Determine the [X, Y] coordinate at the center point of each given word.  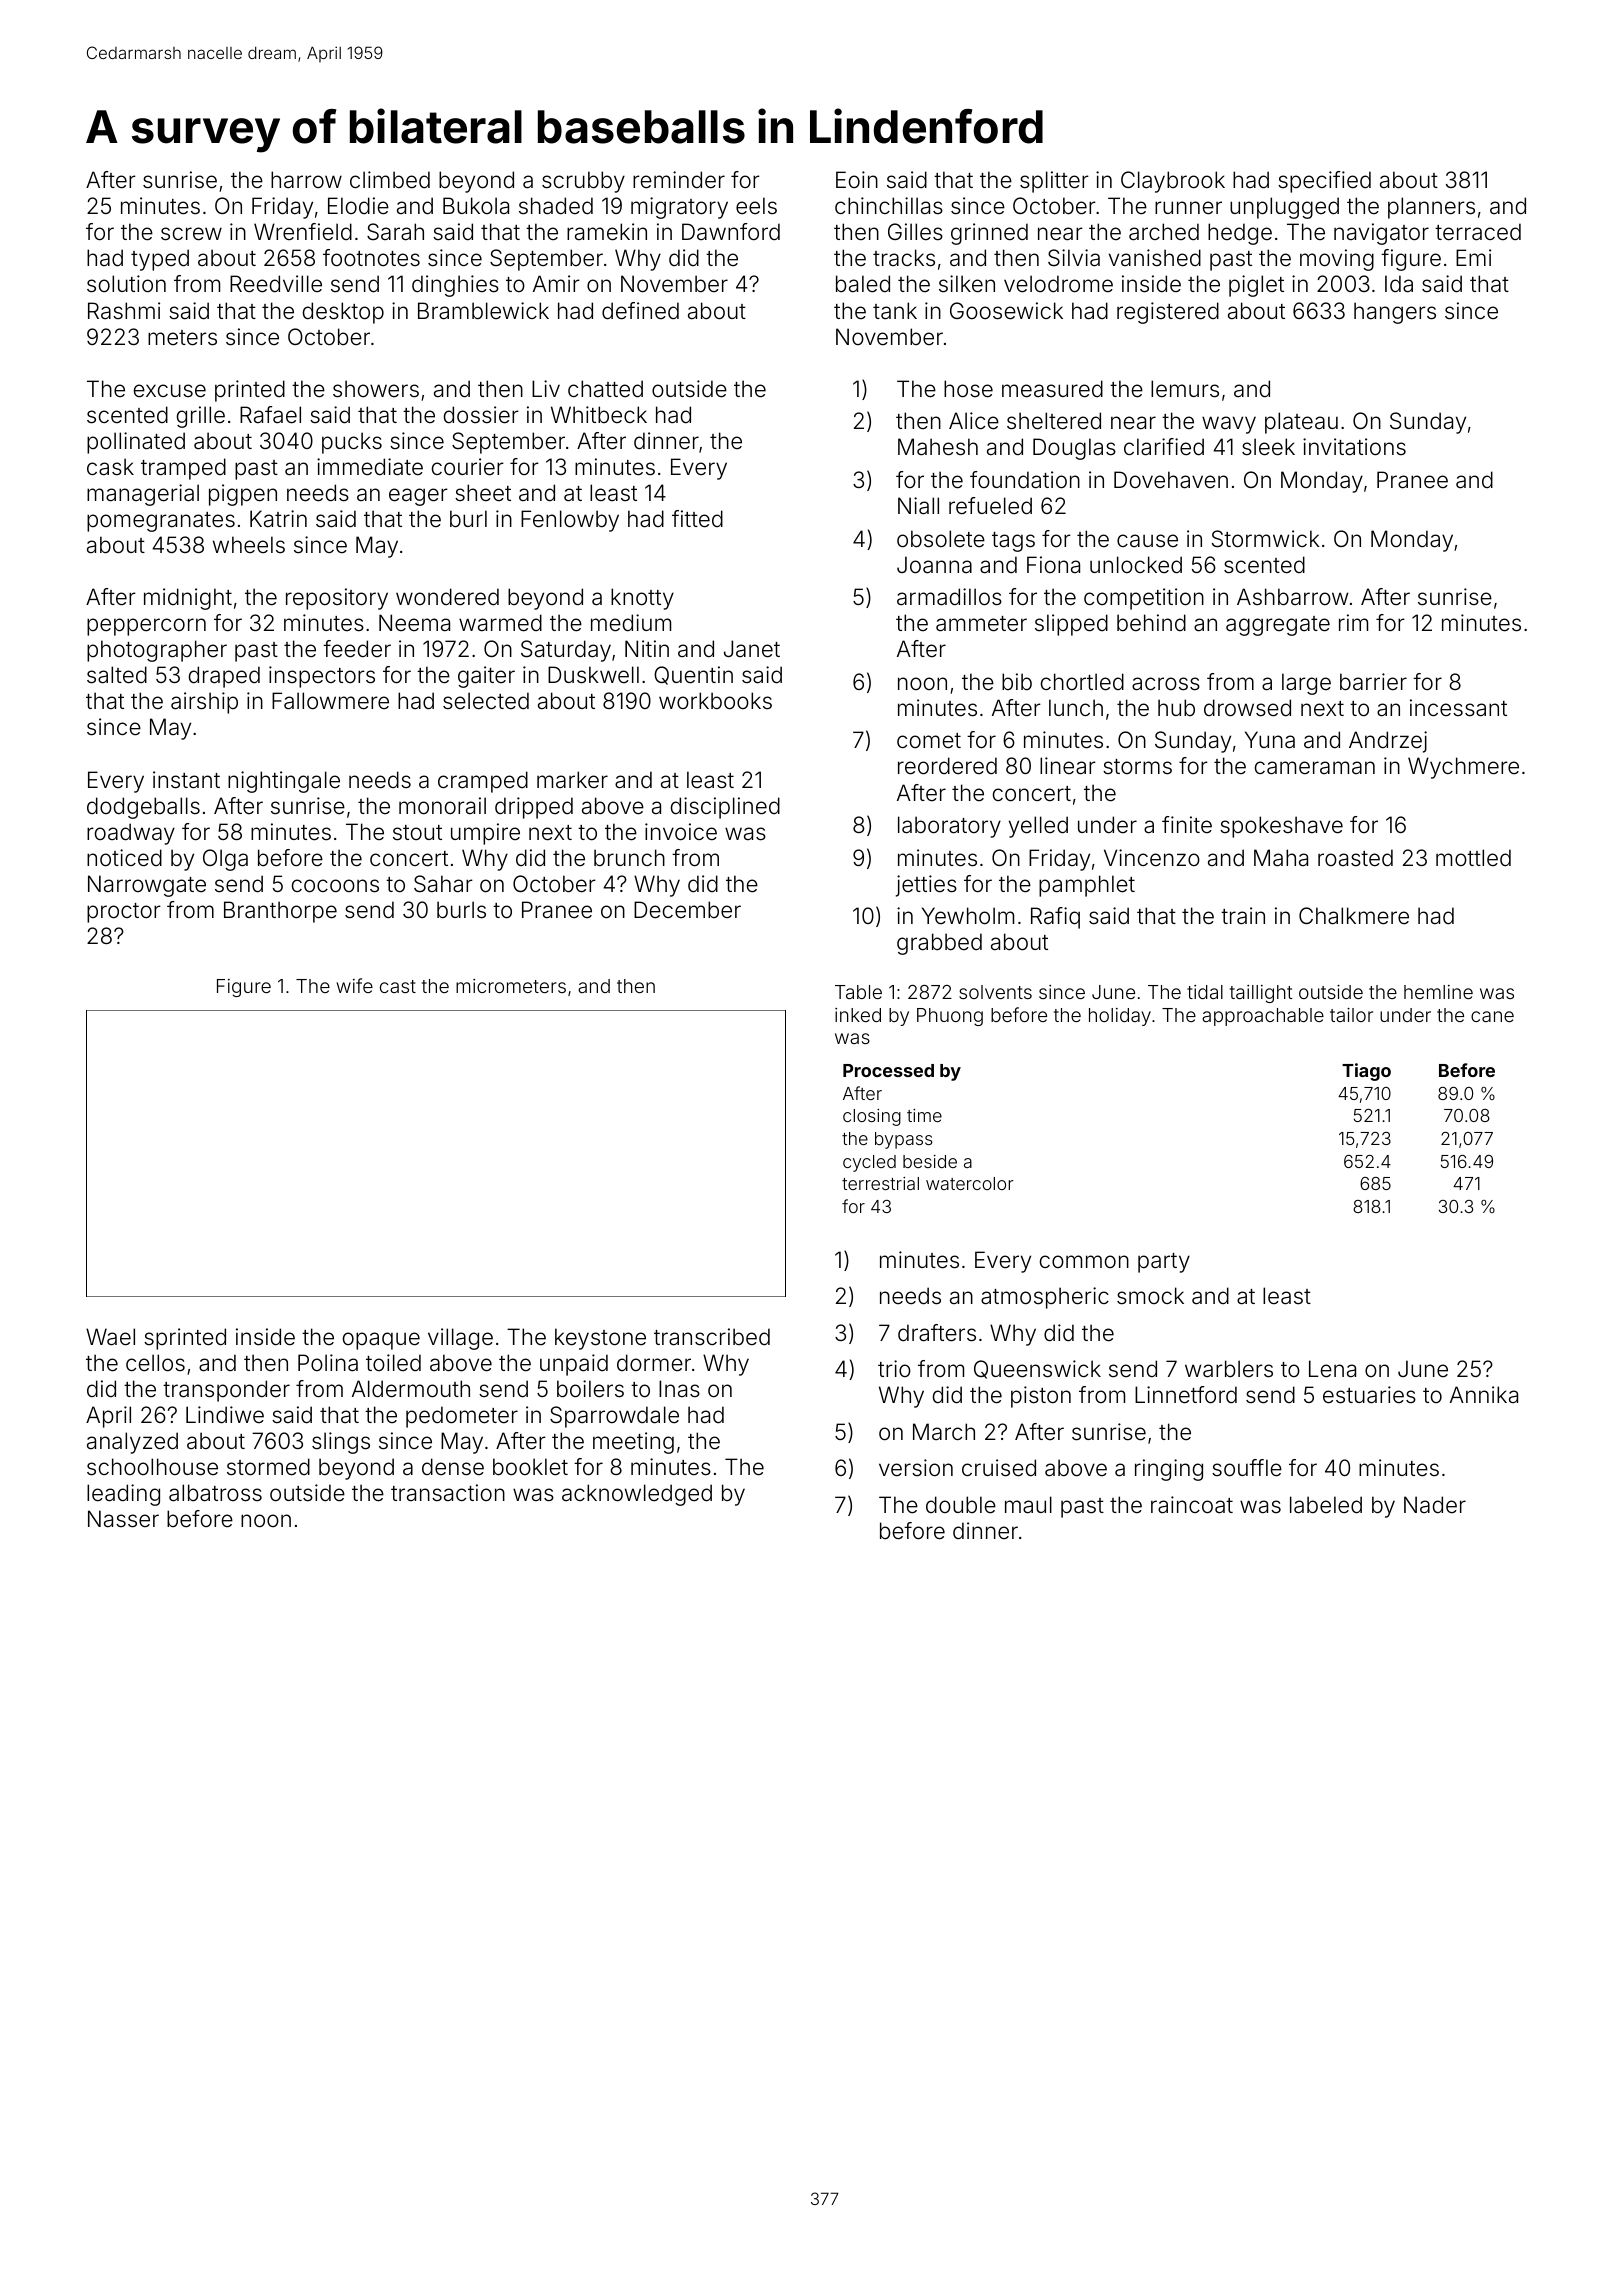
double [961, 1505]
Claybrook [1173, 182]
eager [418, 497]
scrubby [583, 182]
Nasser [123, 1519]
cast [398, 986]
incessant [1458, 708]
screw [191, 234]
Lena [1332, 1369]
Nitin [647, 648]
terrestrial [880, 1183]
